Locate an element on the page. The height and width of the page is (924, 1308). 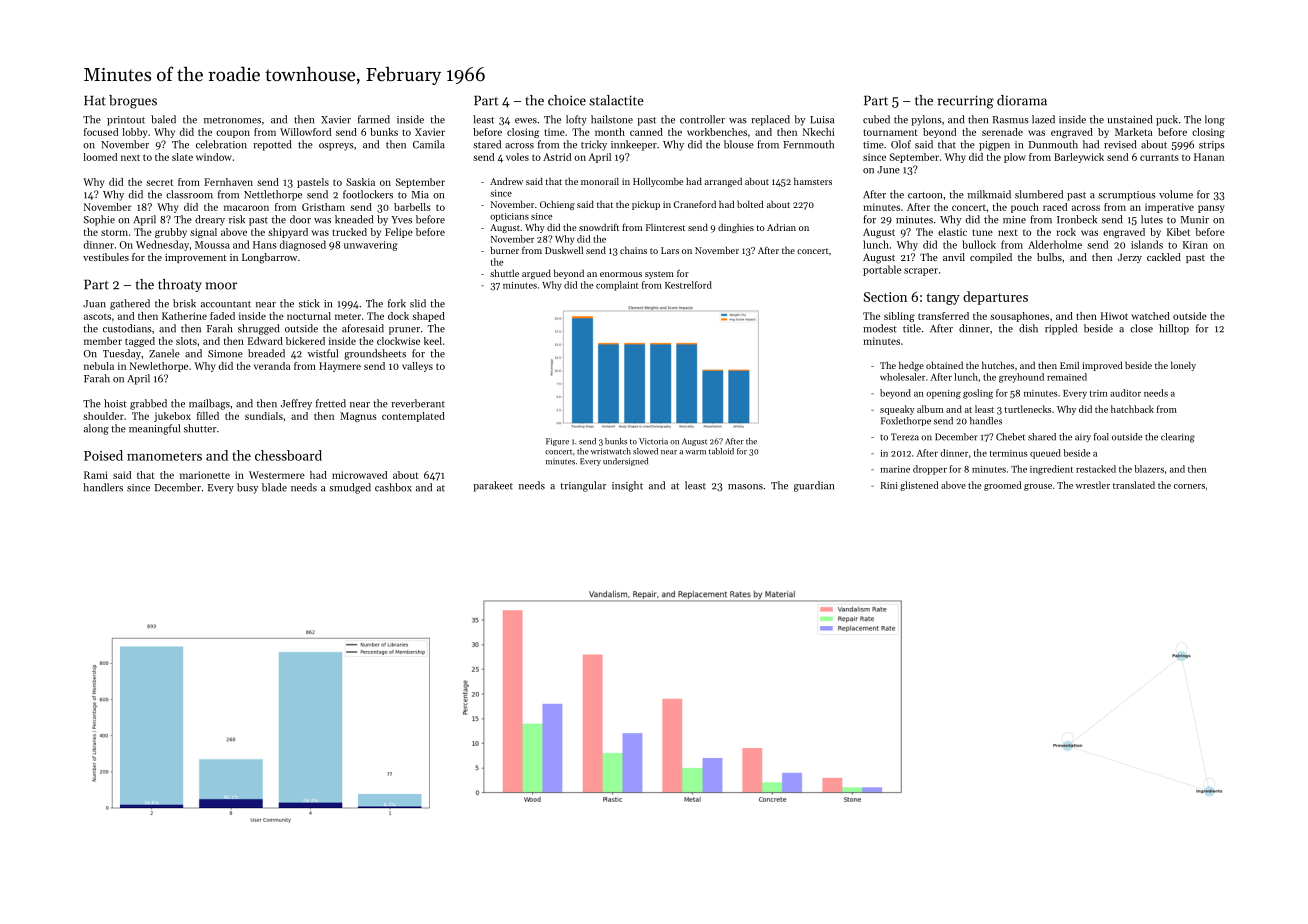
Poised is located at coordinates (103, 455).
